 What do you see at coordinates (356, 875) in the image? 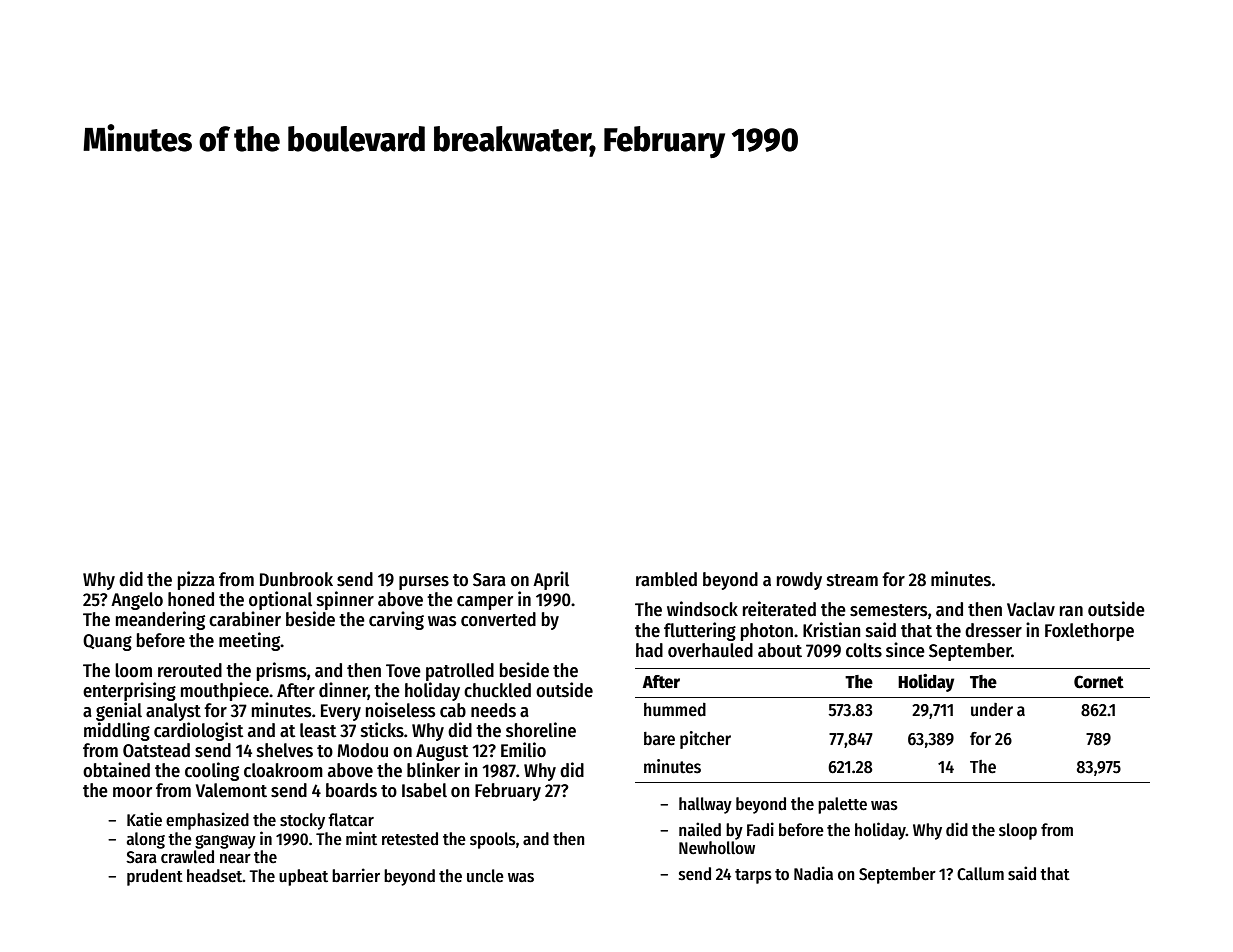
I see `barrier` at bounding box center [356, 875].
